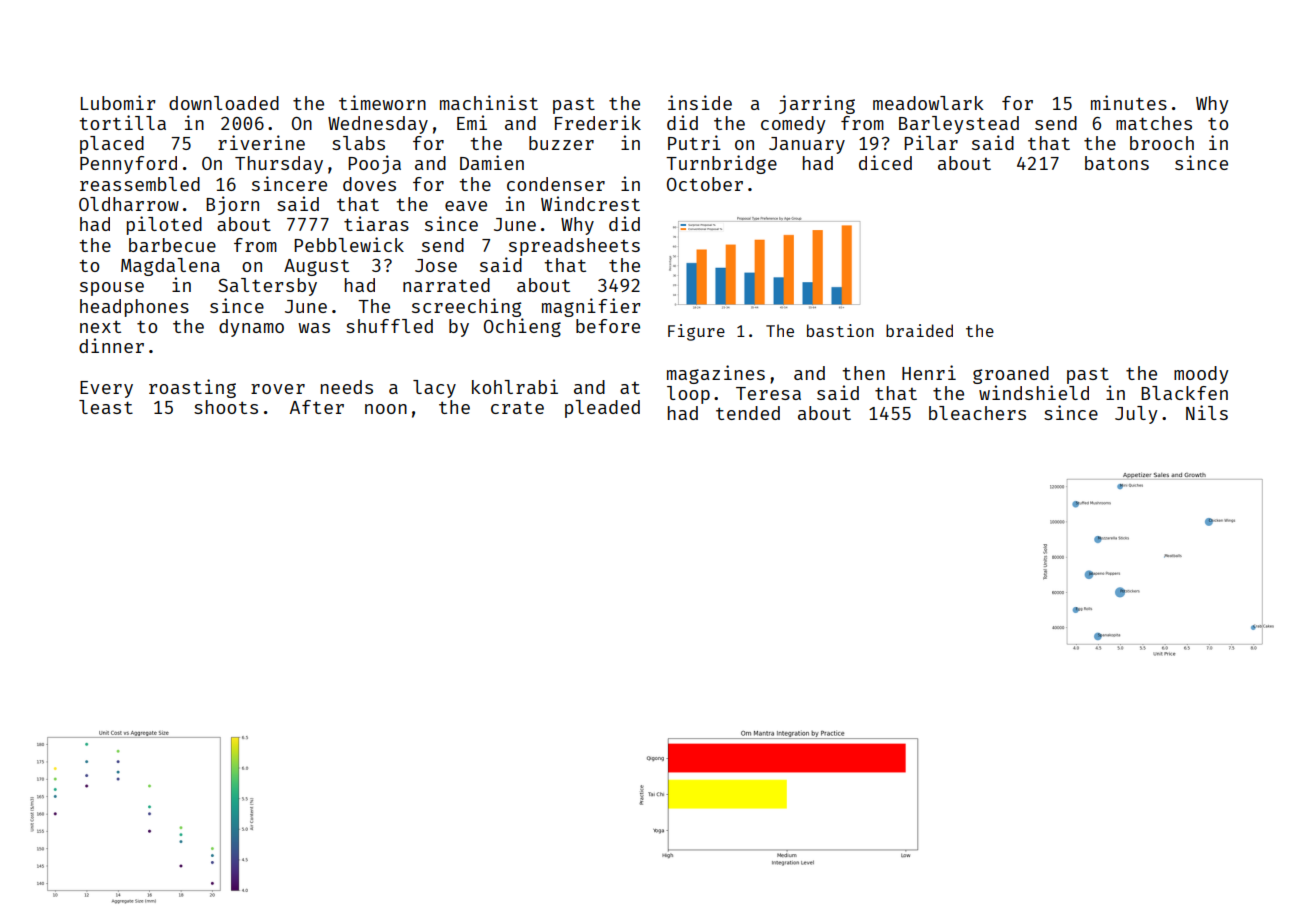 Image resolution: width=1308 pixels, height=924 pixels. Describe the element at coordinates (561, 143) in the document. I see `buzzer` at that location.
